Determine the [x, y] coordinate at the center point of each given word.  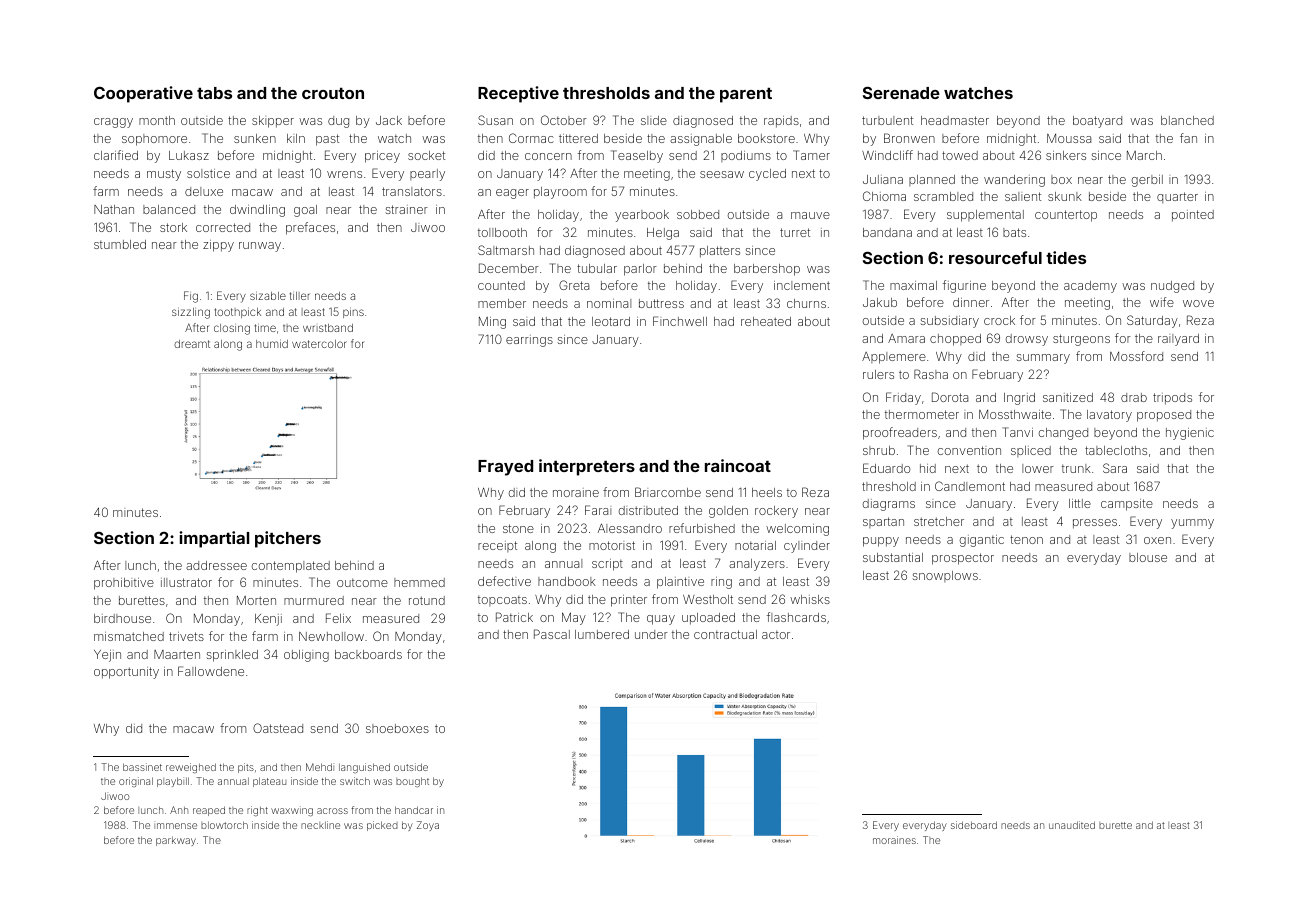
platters [720, 252]
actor [776, 635]
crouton [333, 93]
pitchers [288, 539]
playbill [173, 782]
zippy [218, 246]
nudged [1172, 287]
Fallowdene [211, 671]
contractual [725, 634]
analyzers [757, 565]
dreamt [192, 344]
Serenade [901, 92]
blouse [1148, 557]
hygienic [1190, 434]
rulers [878, 374]
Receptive [518, 94]
